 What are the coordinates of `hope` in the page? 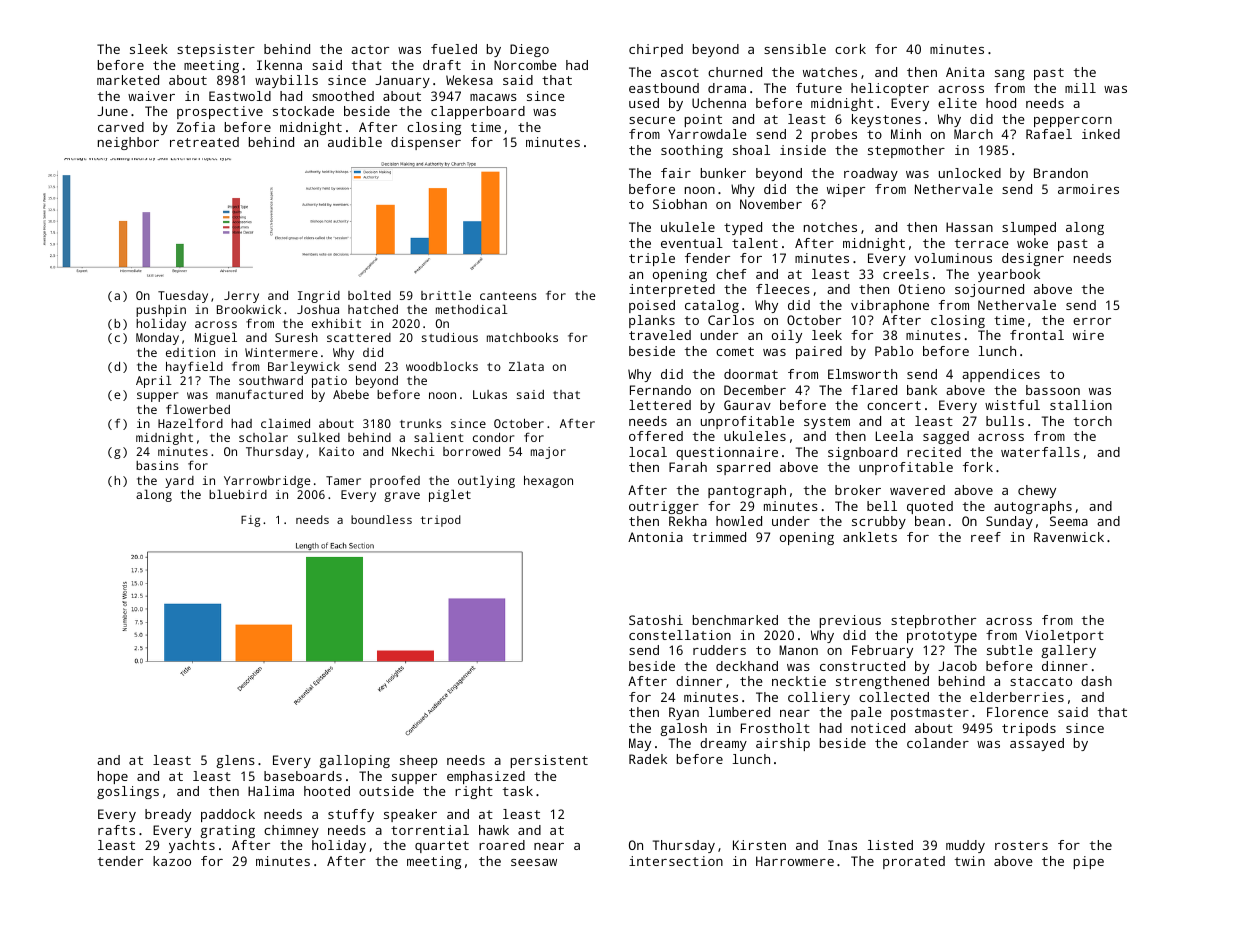 It's located at (113, 777).
